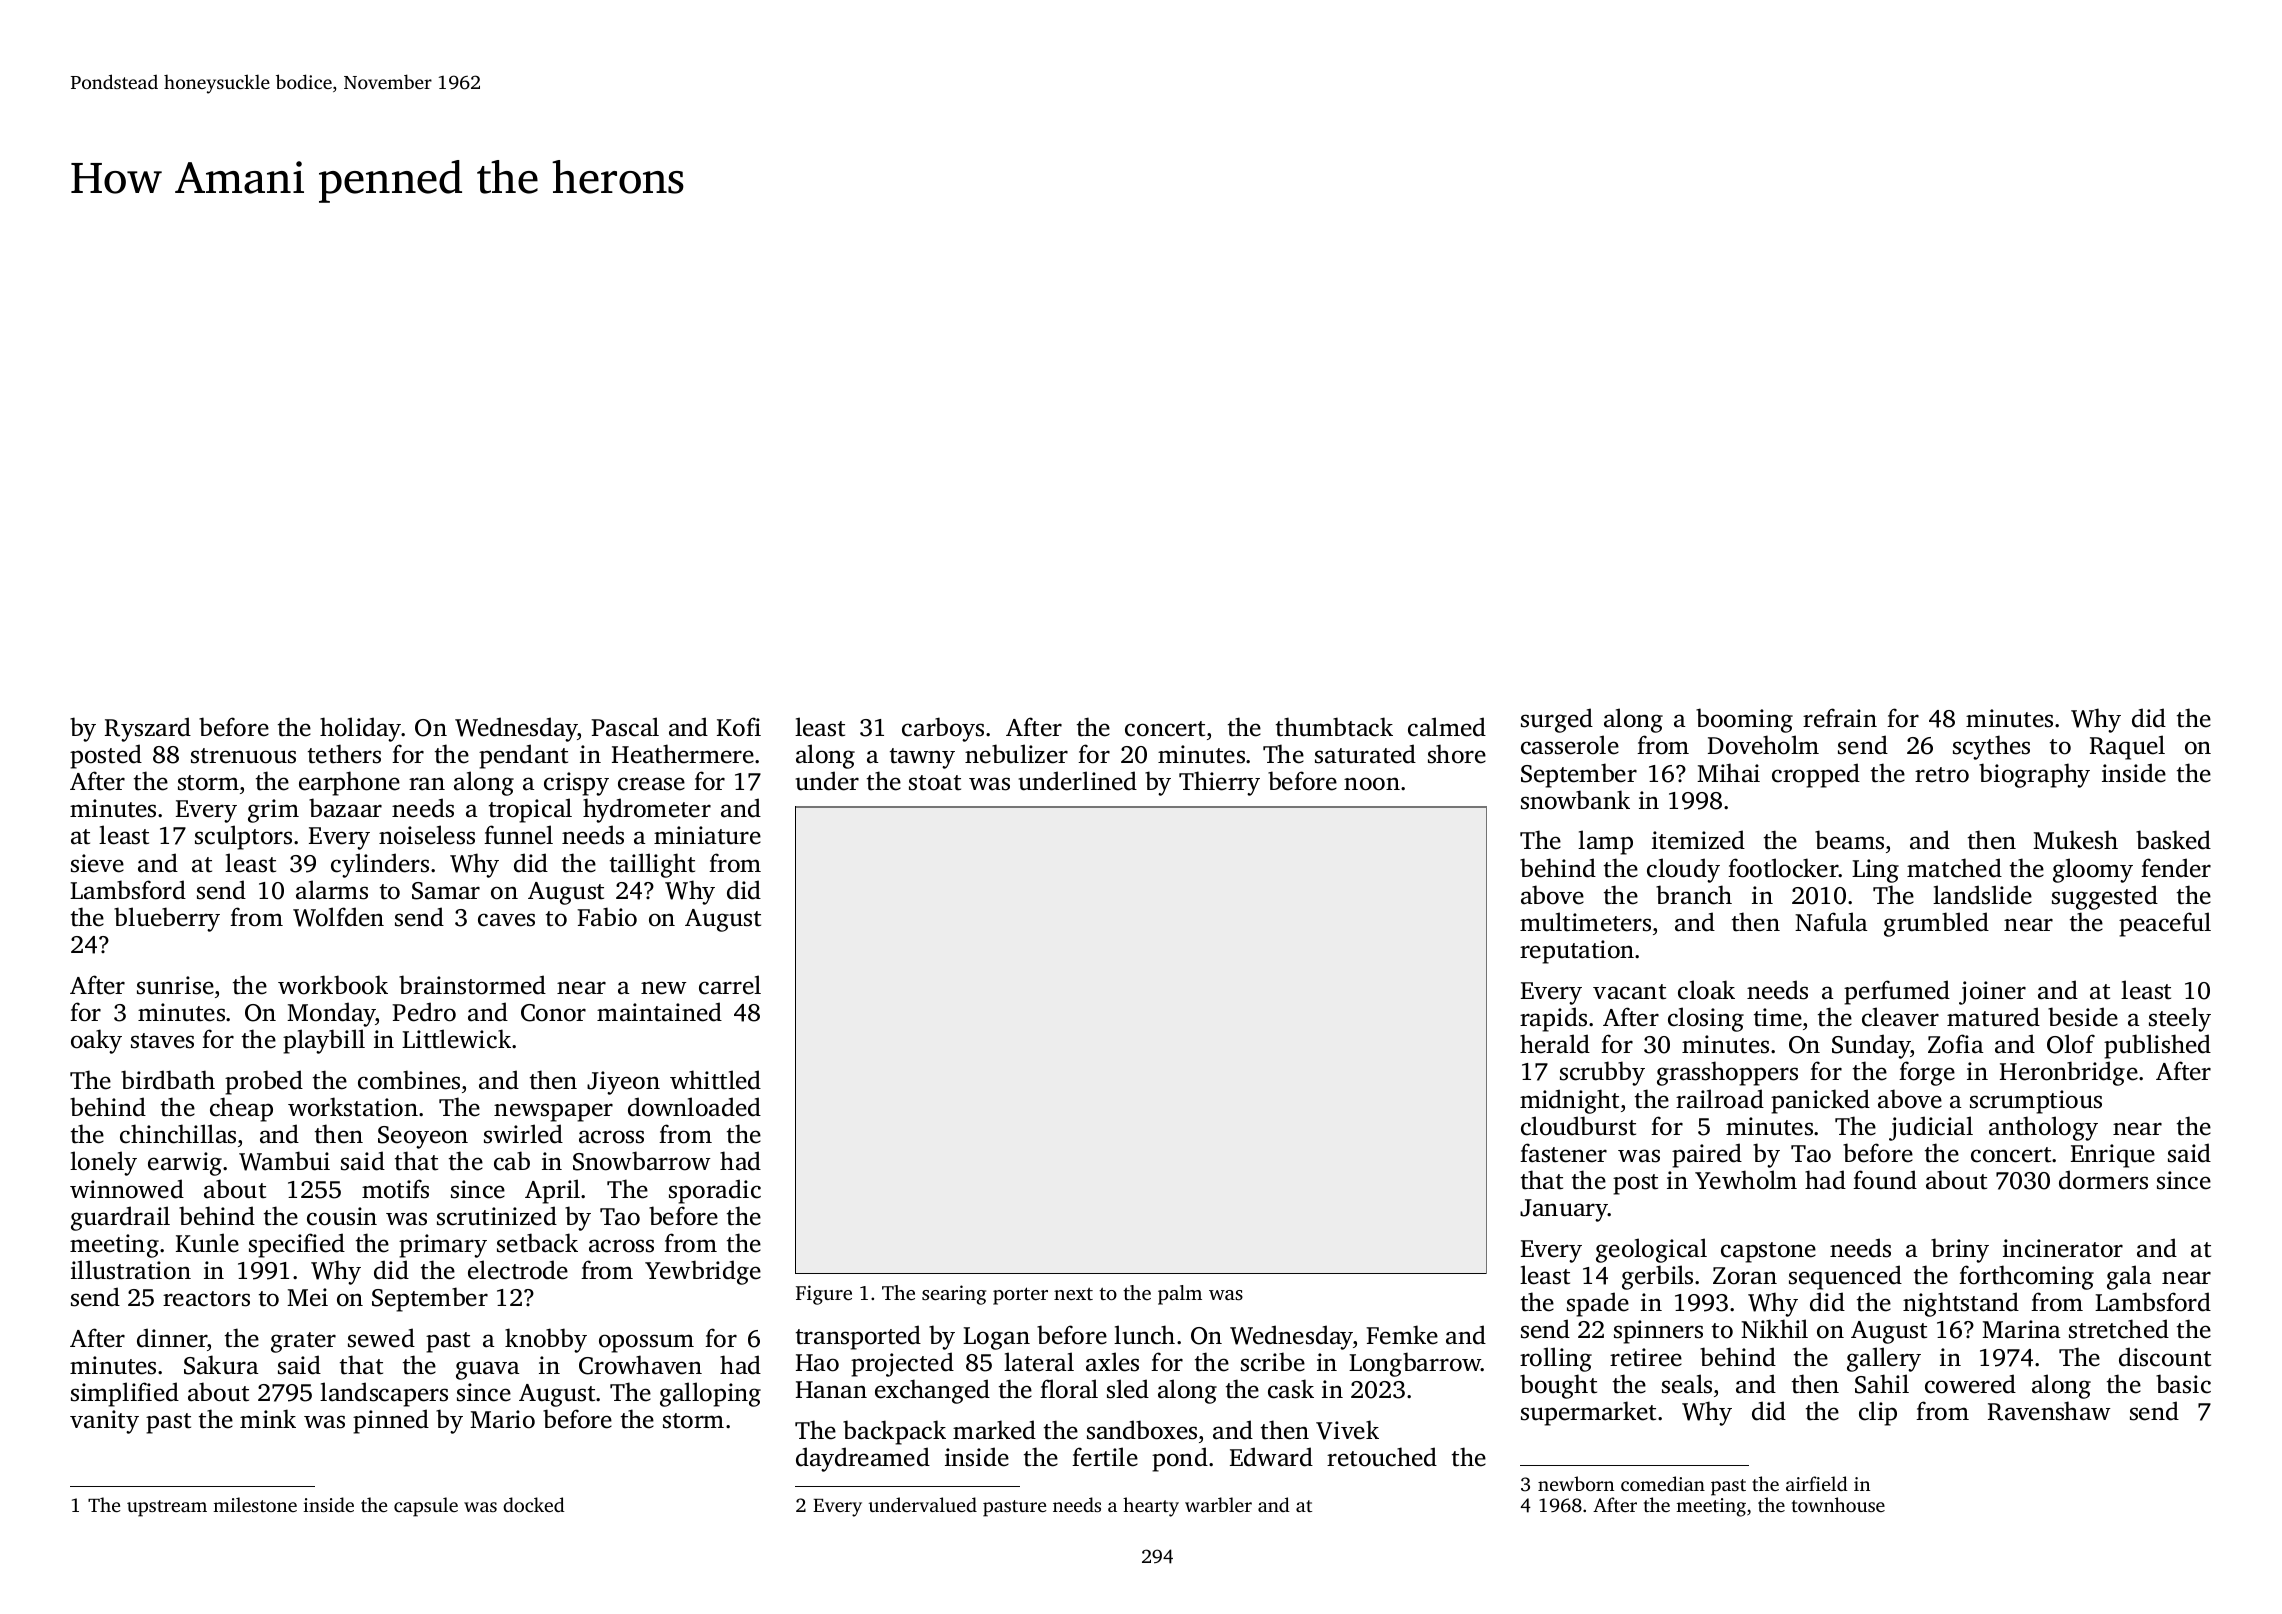 The width and height of the screenshot is (2282, 1614). I want to click on carrel, so click(730, 985).
